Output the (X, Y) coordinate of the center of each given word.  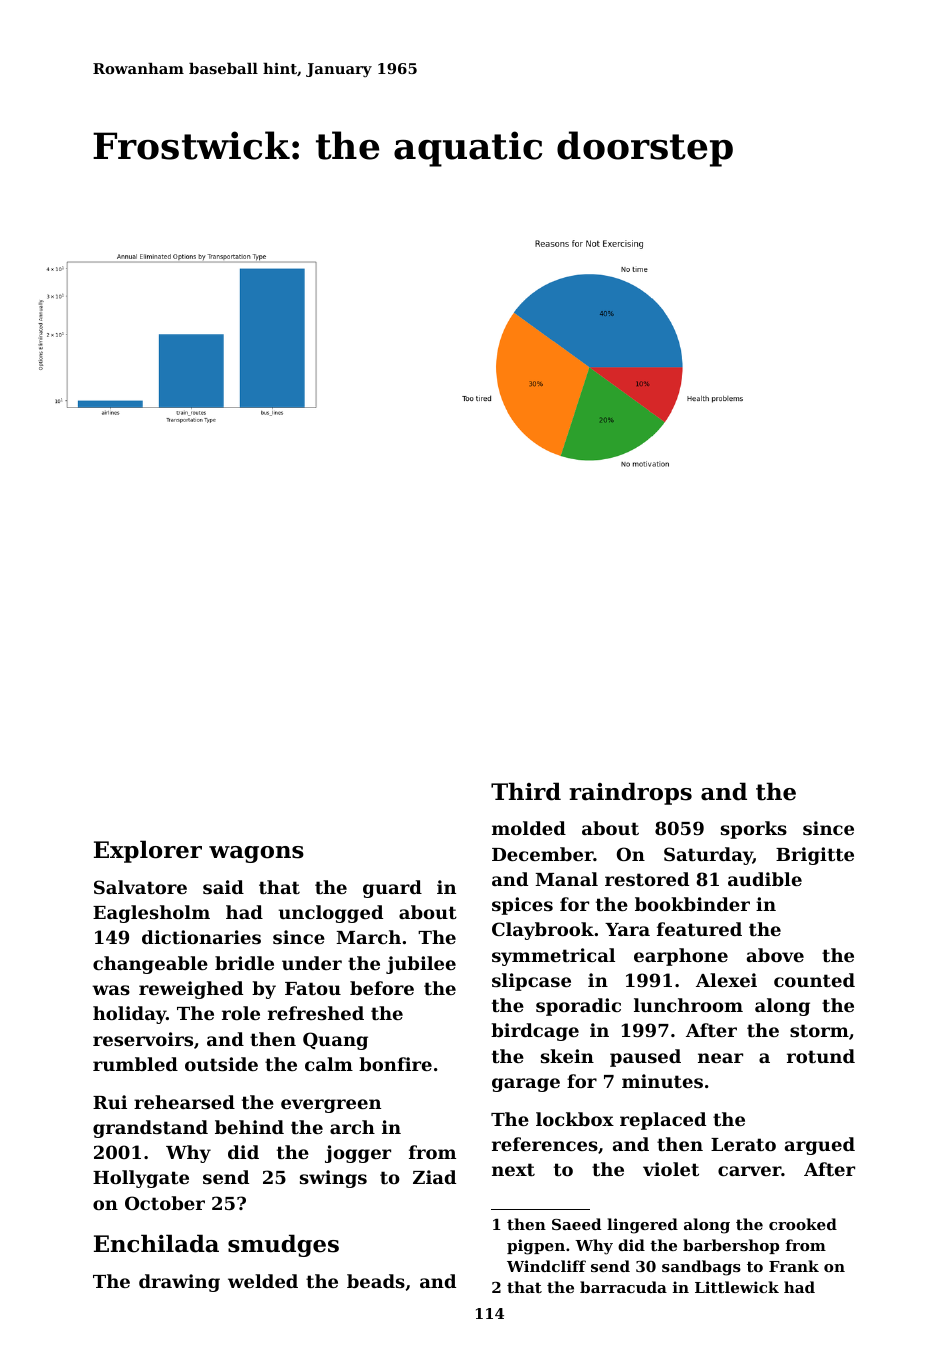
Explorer (148, 851)
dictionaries (201, 937)
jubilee (421, 965)
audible (765, 879)
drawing (179, 1283)
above (775, 955)
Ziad (434, 1177)
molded (529, 828)
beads (376, 1281)
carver (749, 1171)
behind (249, 1127)
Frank (794, 1266)
